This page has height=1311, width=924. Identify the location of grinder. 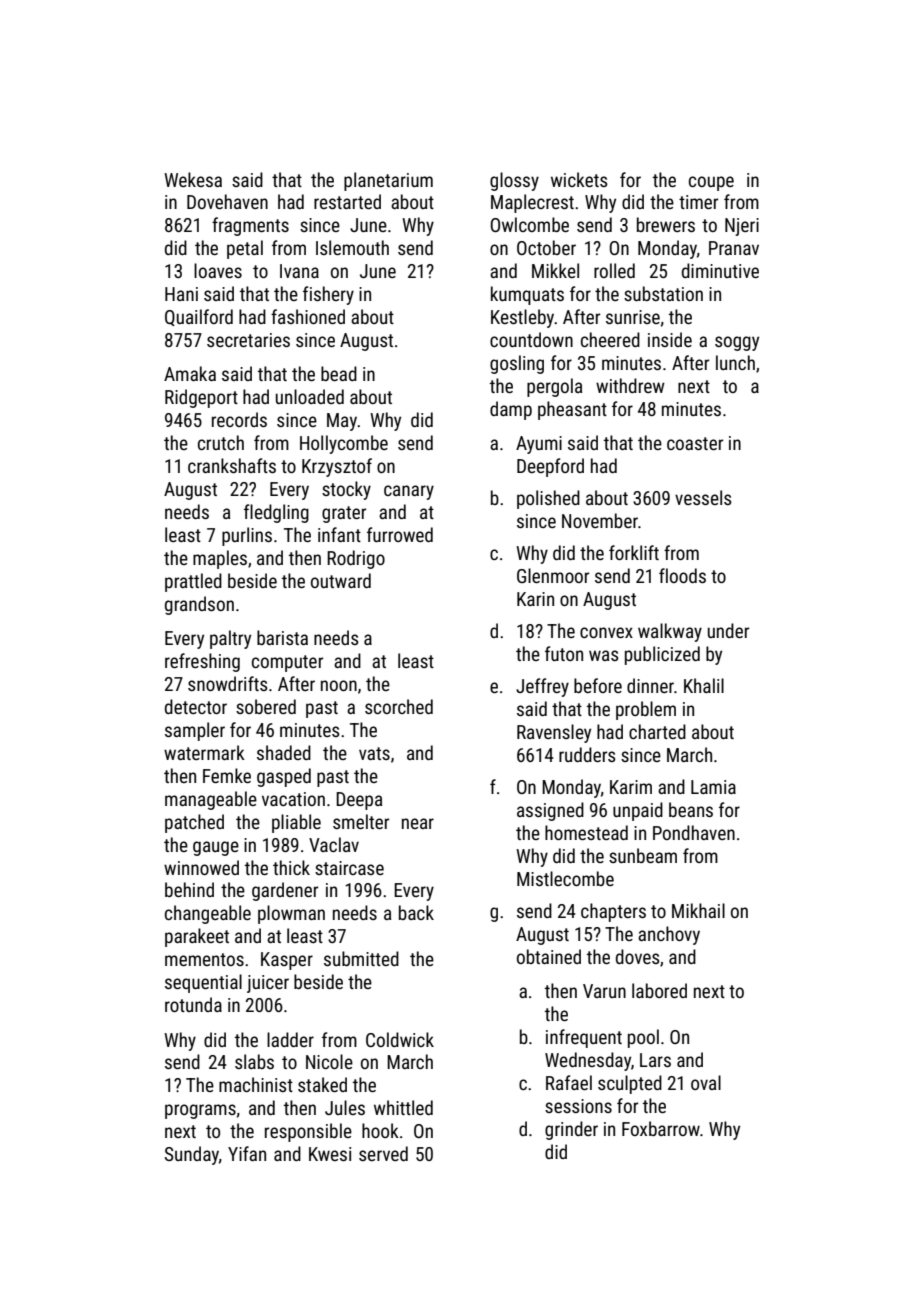
(571, 1130).
